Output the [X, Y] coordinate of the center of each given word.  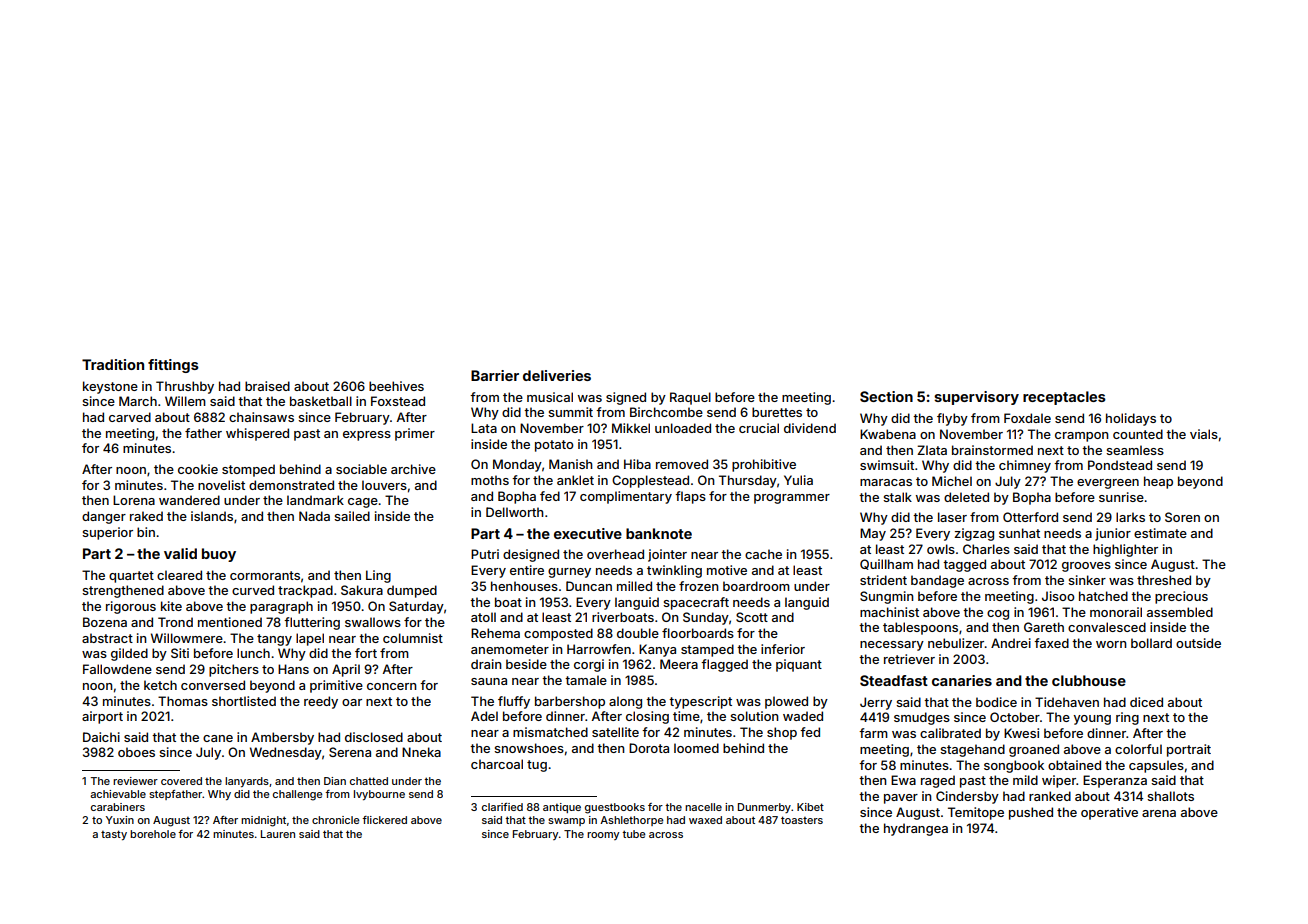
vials [1204, 434]
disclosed [374, 737]
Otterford [1030, 517]
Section [886, 396]
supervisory [976, 398]
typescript [700, 702]
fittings [173, 366]
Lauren [278, 834]
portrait [1189, 750]
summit [570, 412]
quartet [131, 577]
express [367, 436]
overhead [615, 554]
